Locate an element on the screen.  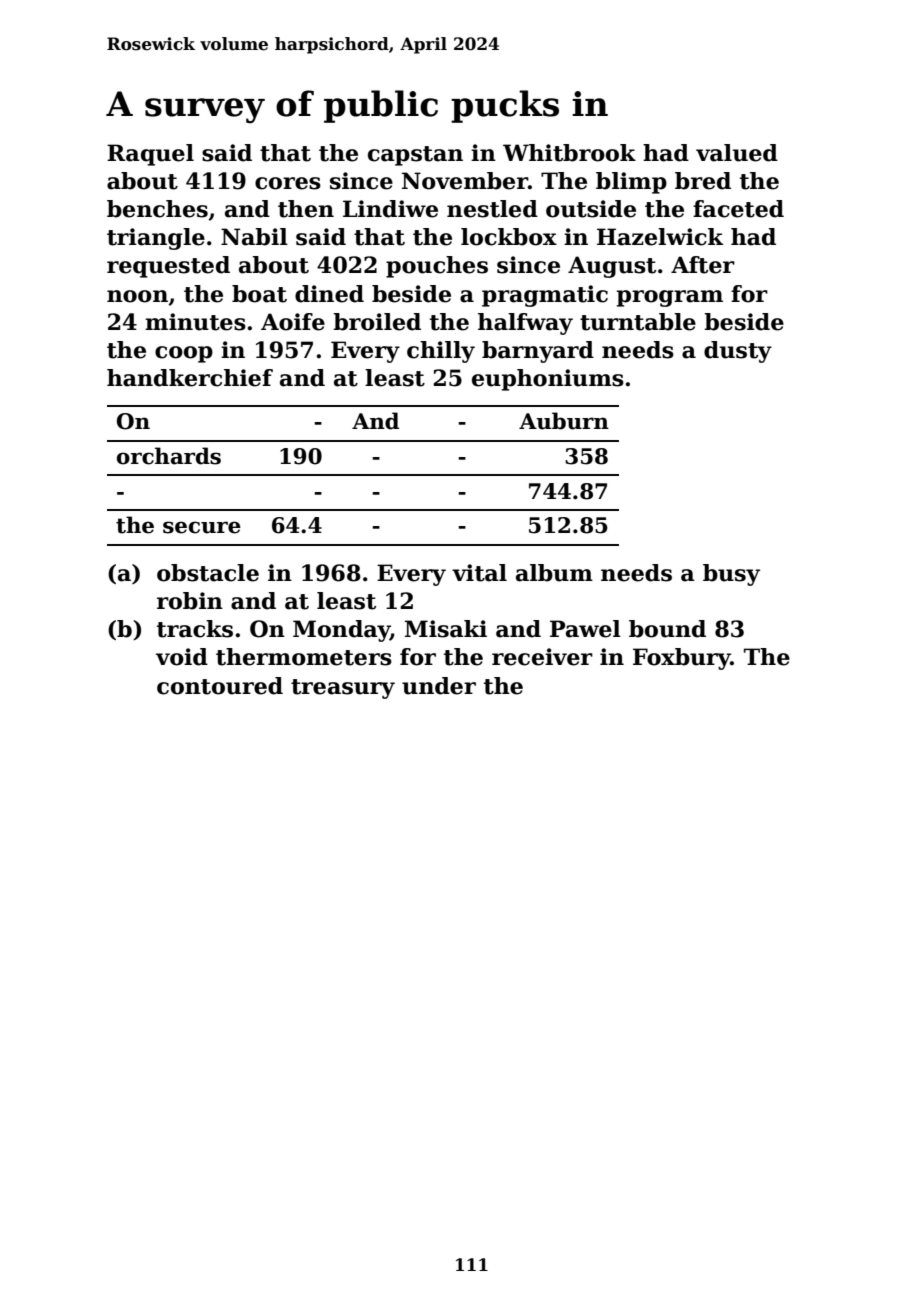
orchards is located at coordinates (169, 456).
